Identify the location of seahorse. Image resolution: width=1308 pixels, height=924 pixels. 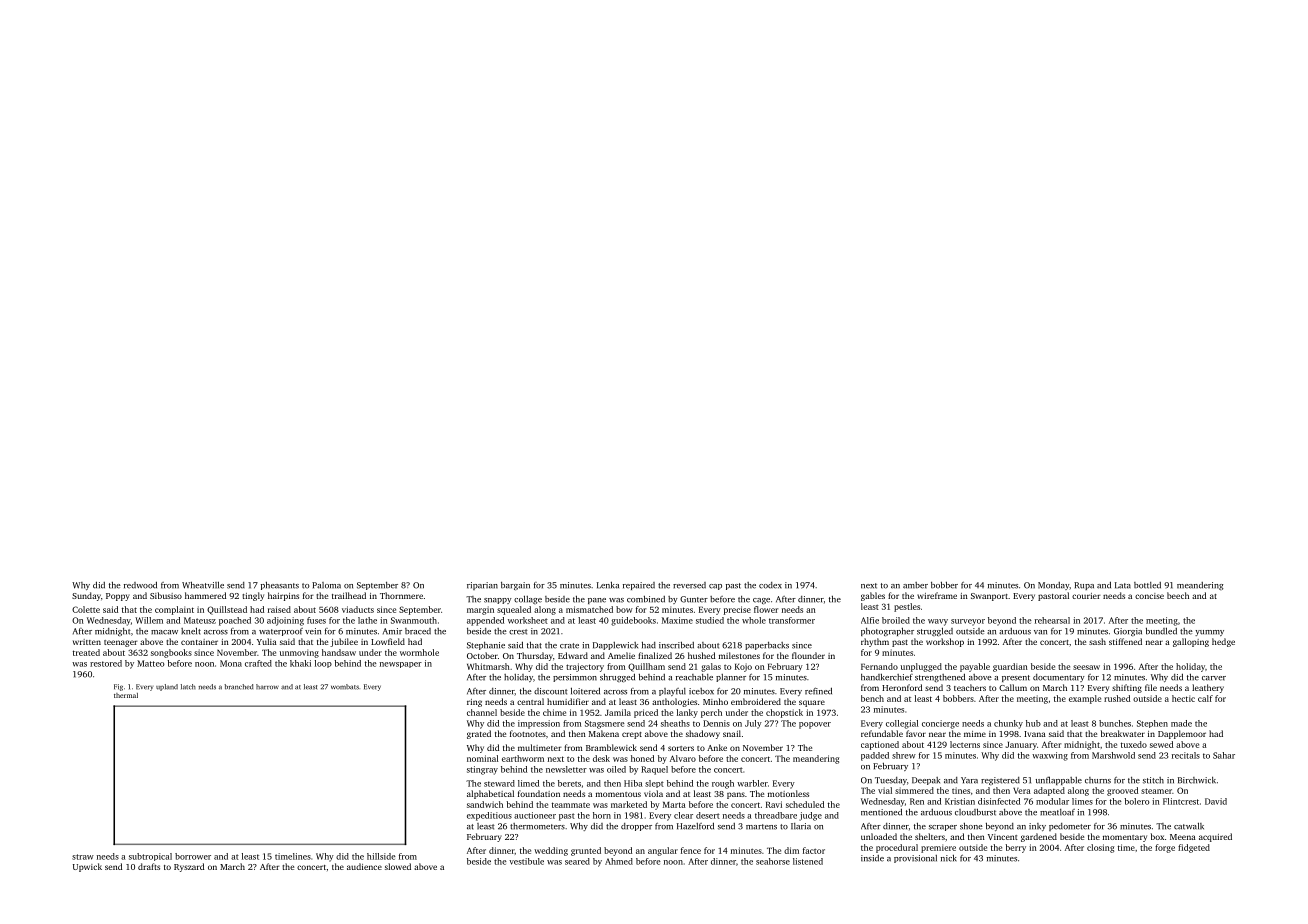
(773, 861).
